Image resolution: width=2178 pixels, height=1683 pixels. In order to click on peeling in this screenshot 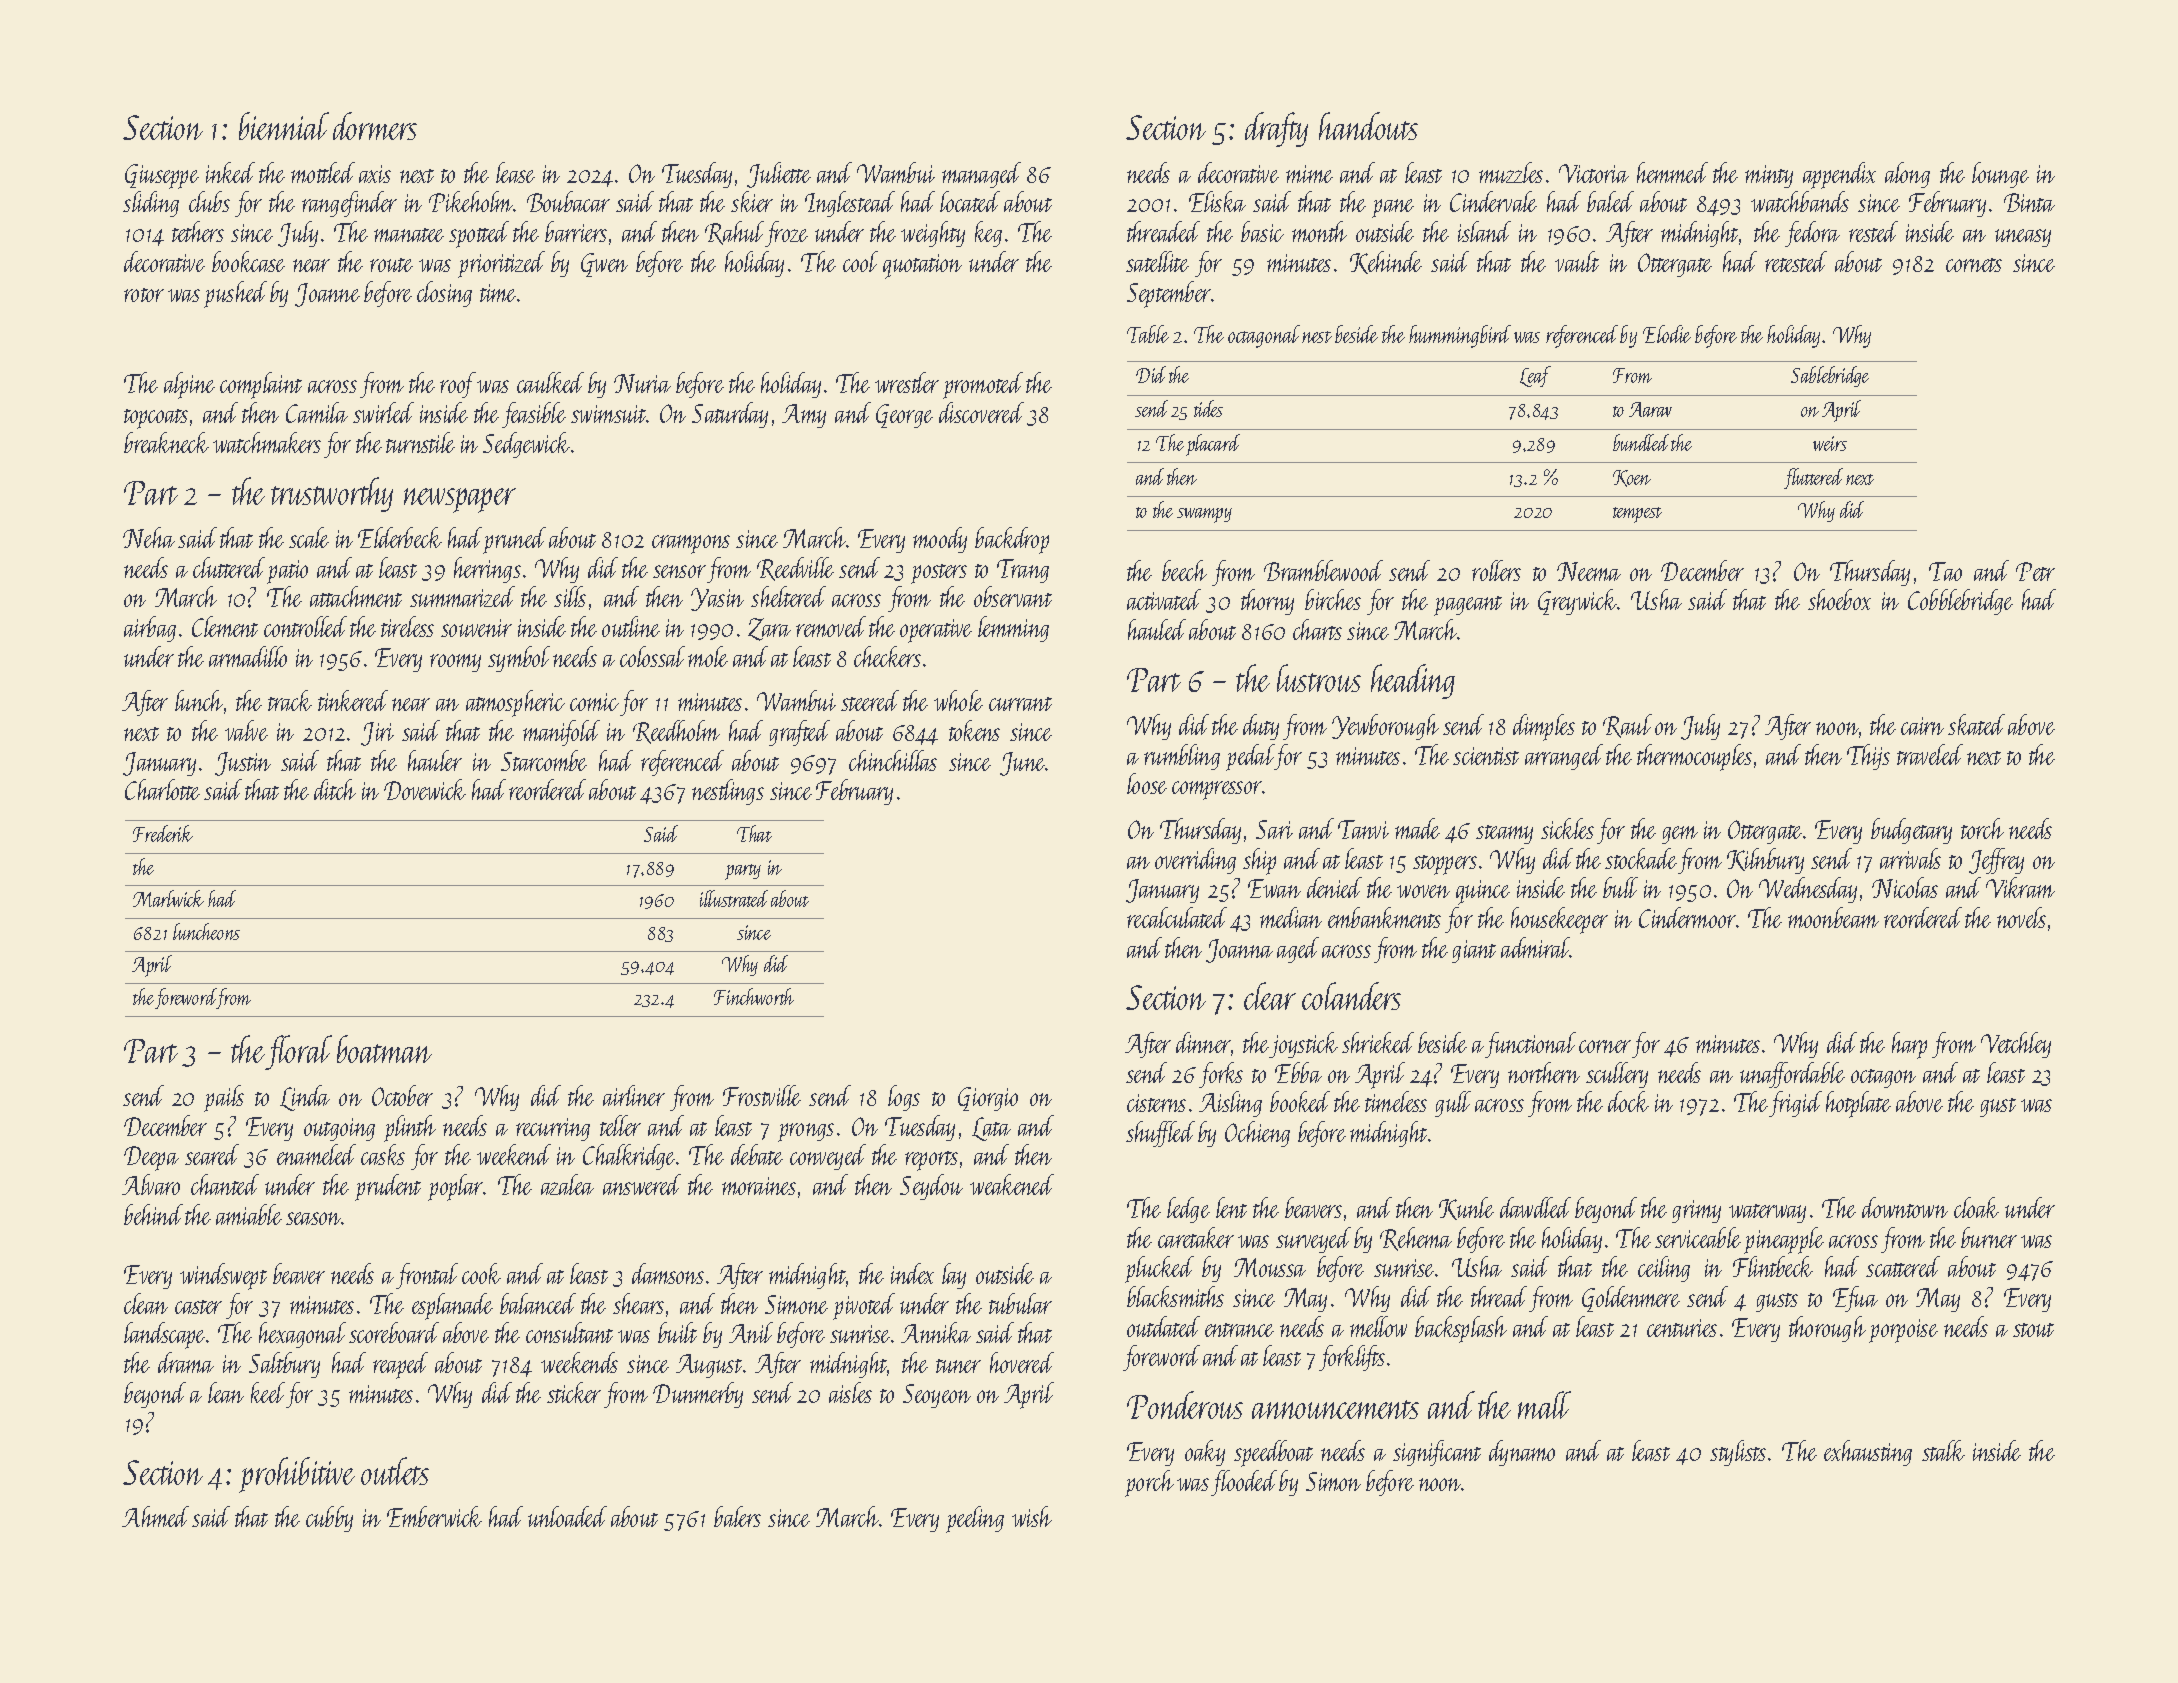, I will do `click(975, 1519)`.
